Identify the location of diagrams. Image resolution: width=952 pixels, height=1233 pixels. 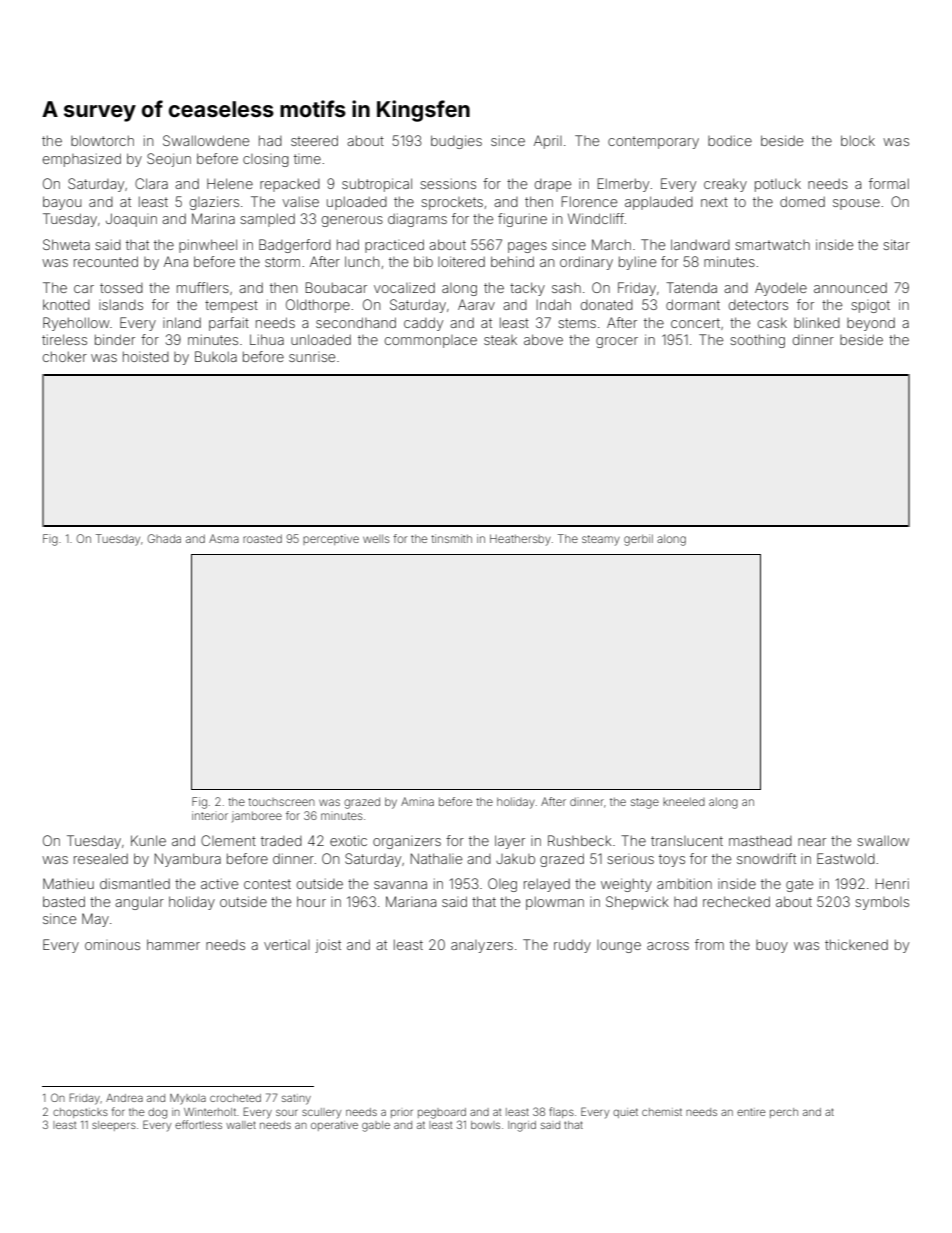
(417, 220).
